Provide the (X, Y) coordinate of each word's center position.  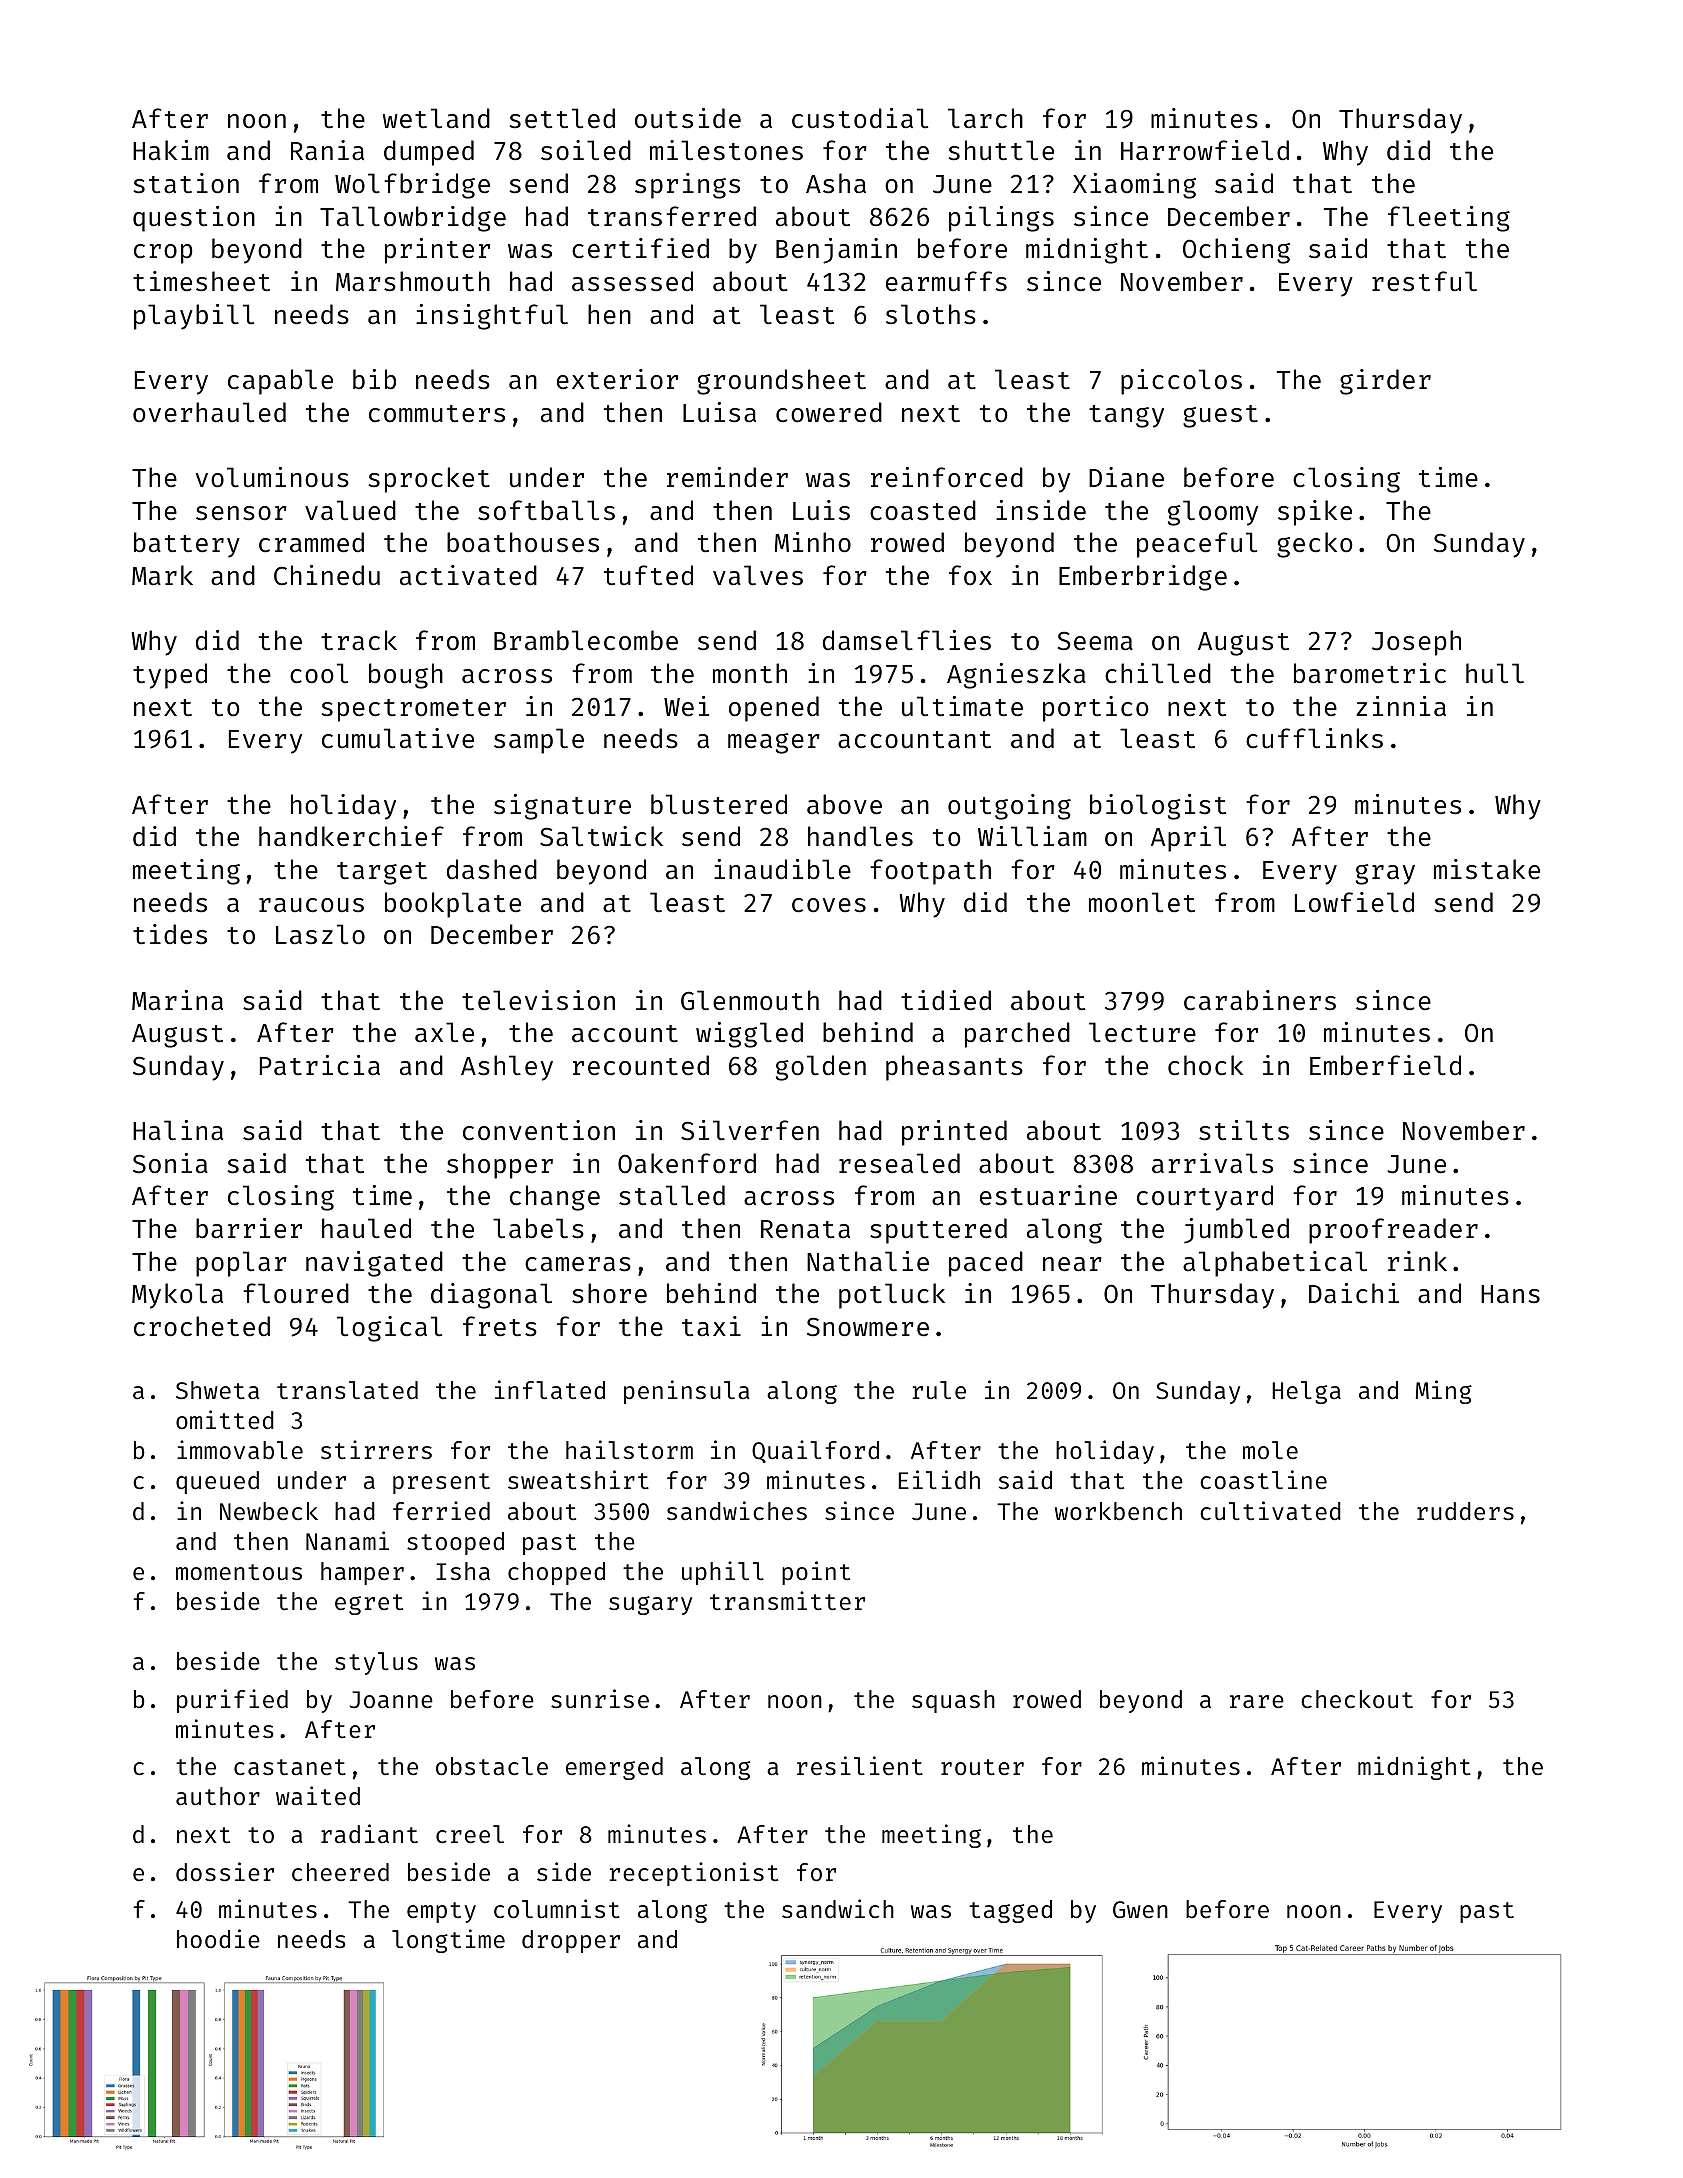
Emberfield (1385, 1065)
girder (1385, 382)
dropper (571, 1941)
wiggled (749, 1035)
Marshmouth (413, 281)
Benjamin (836, 251)
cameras (578, 1264)
